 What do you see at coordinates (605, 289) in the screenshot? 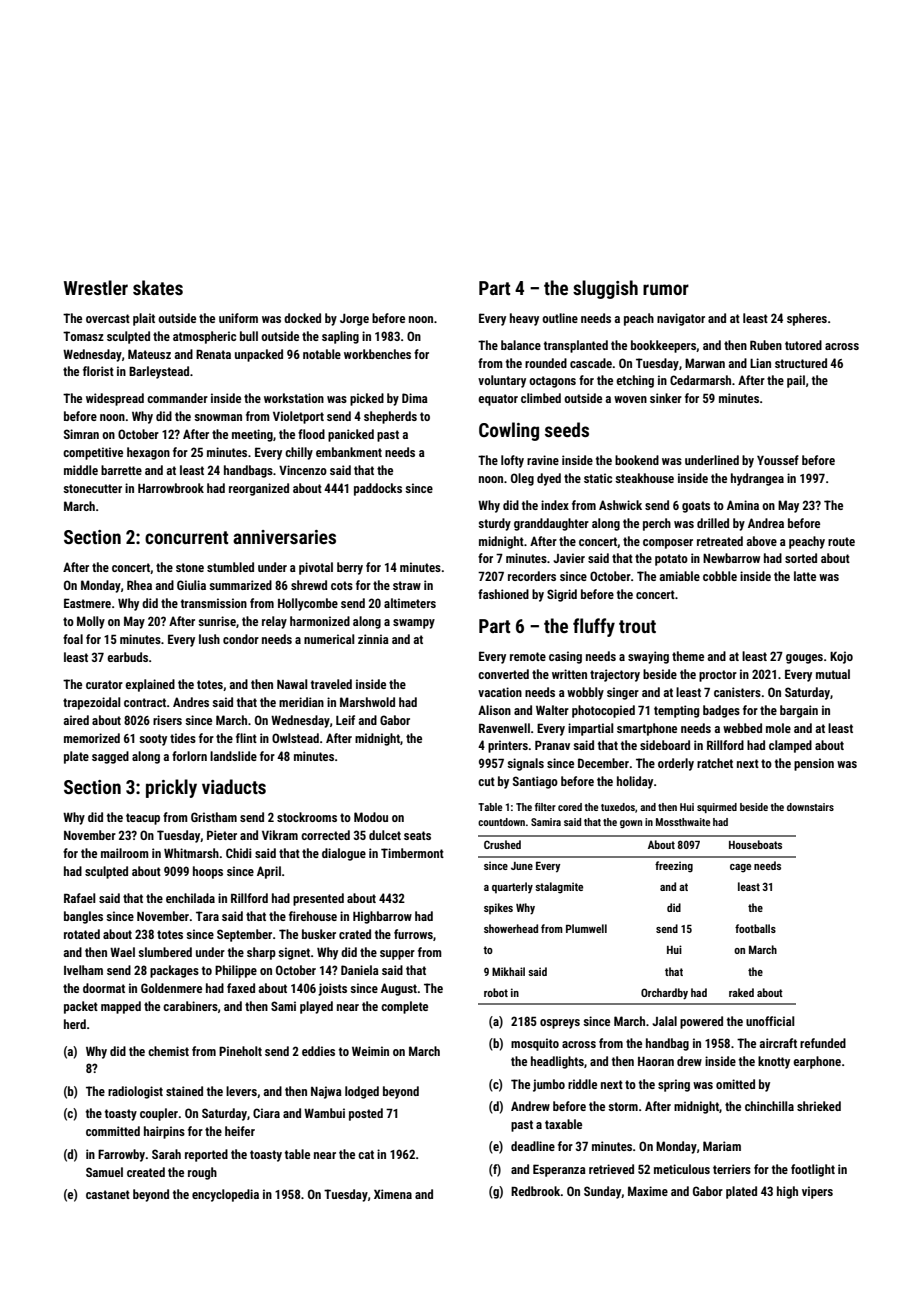
I see `sluggish` at bounding box center [605, 289].
